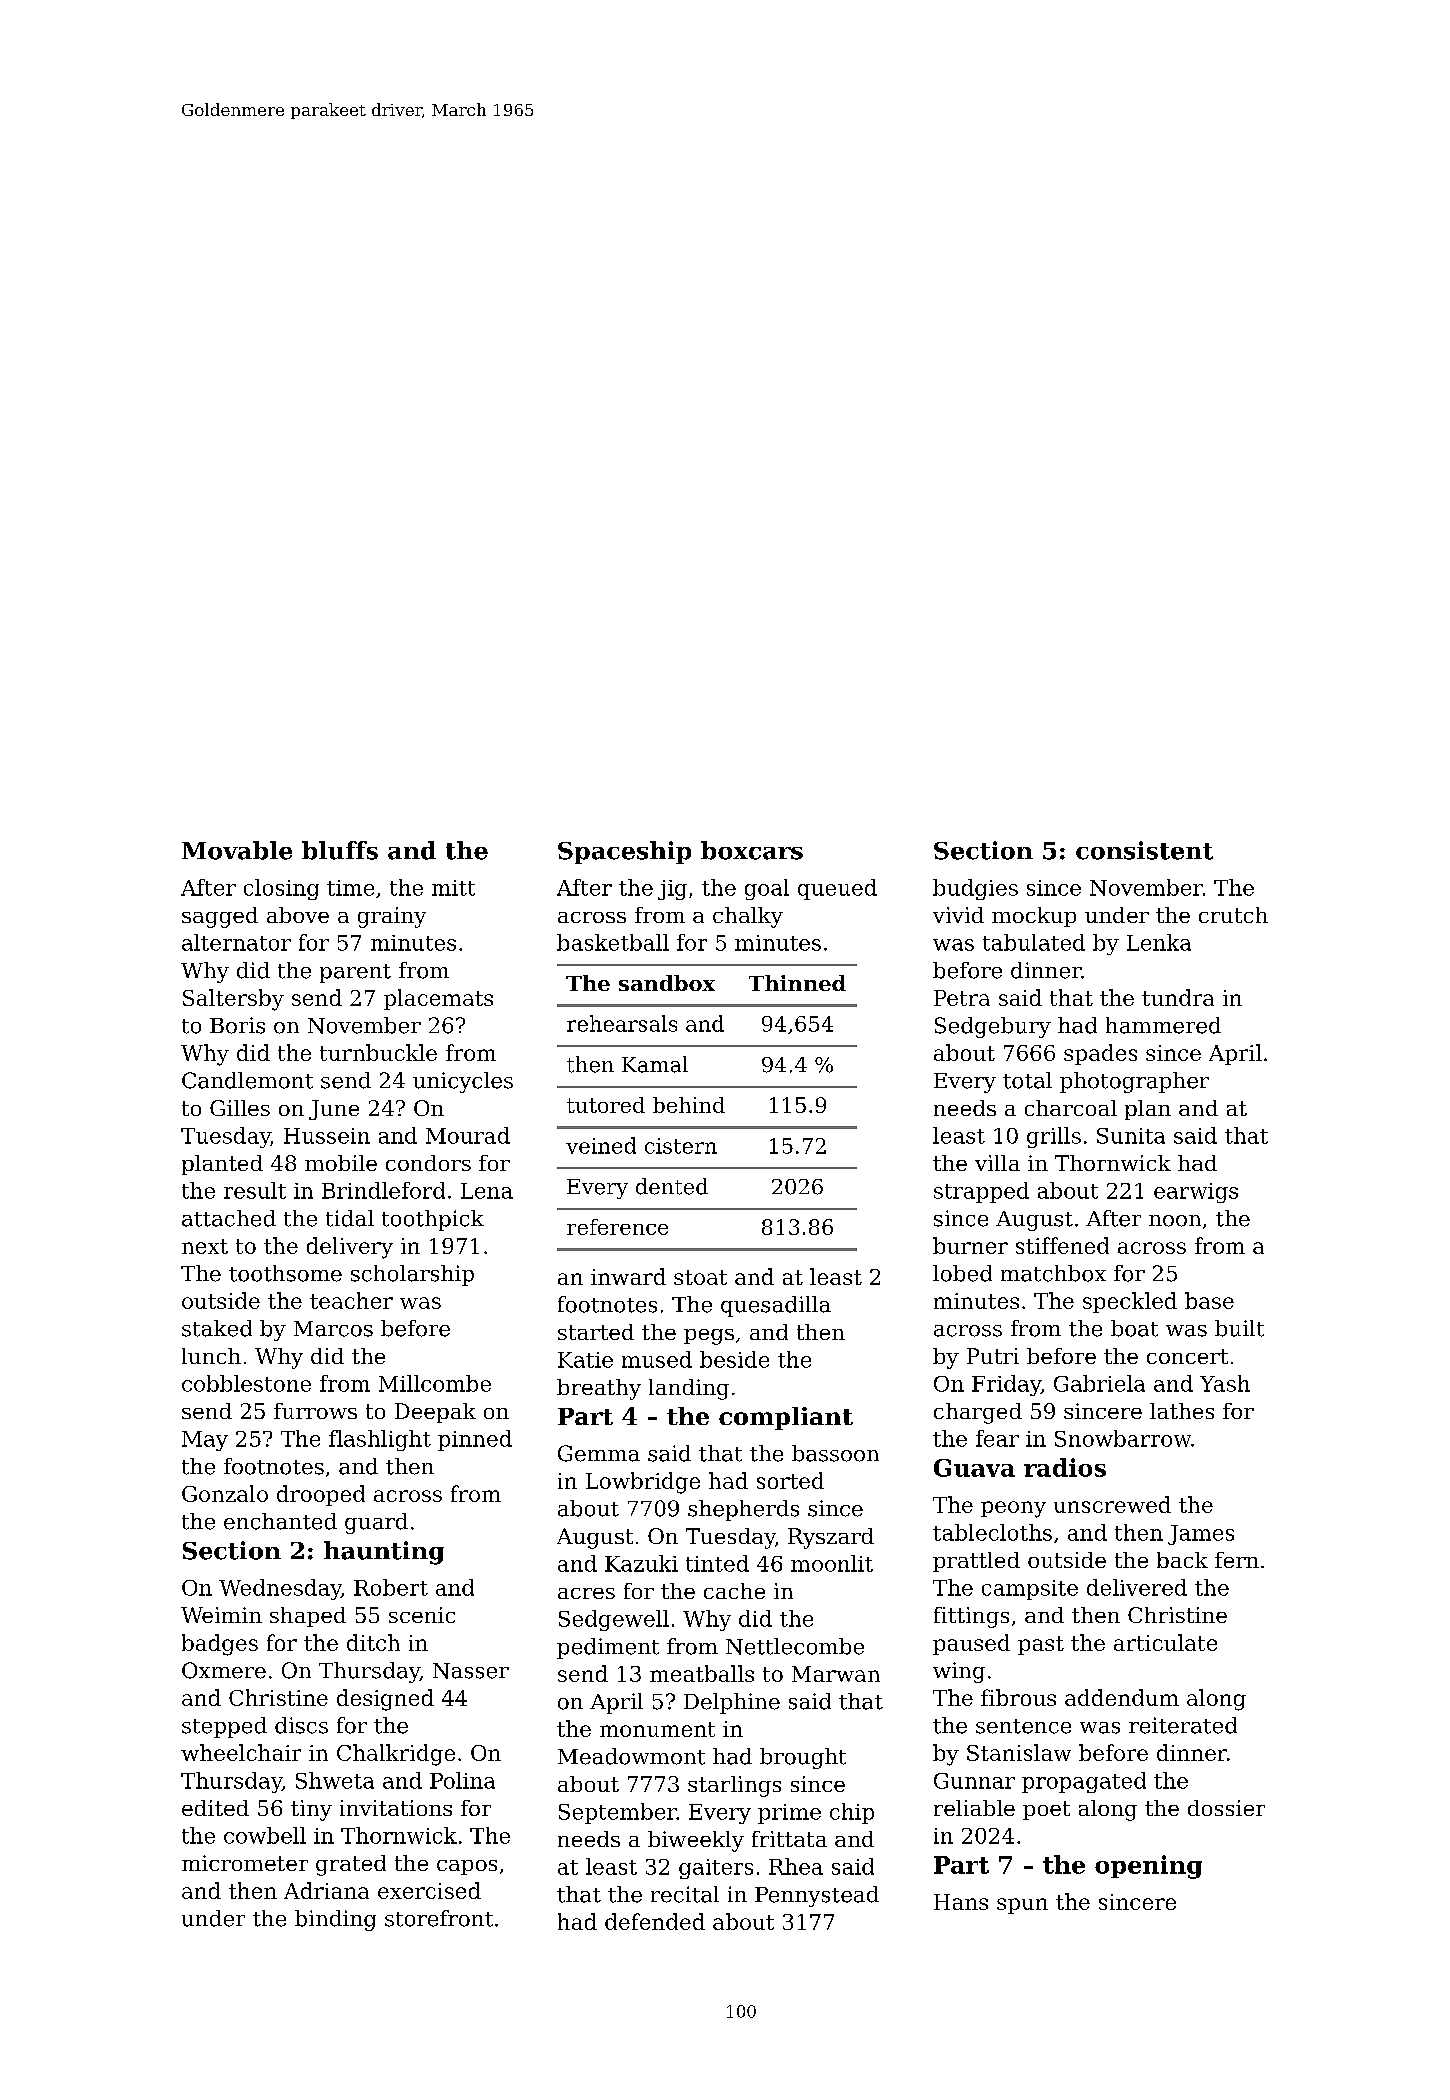 The height and width of the screenshot is (2100, 1450). I want to click on storefront, so click(439, 1918).
